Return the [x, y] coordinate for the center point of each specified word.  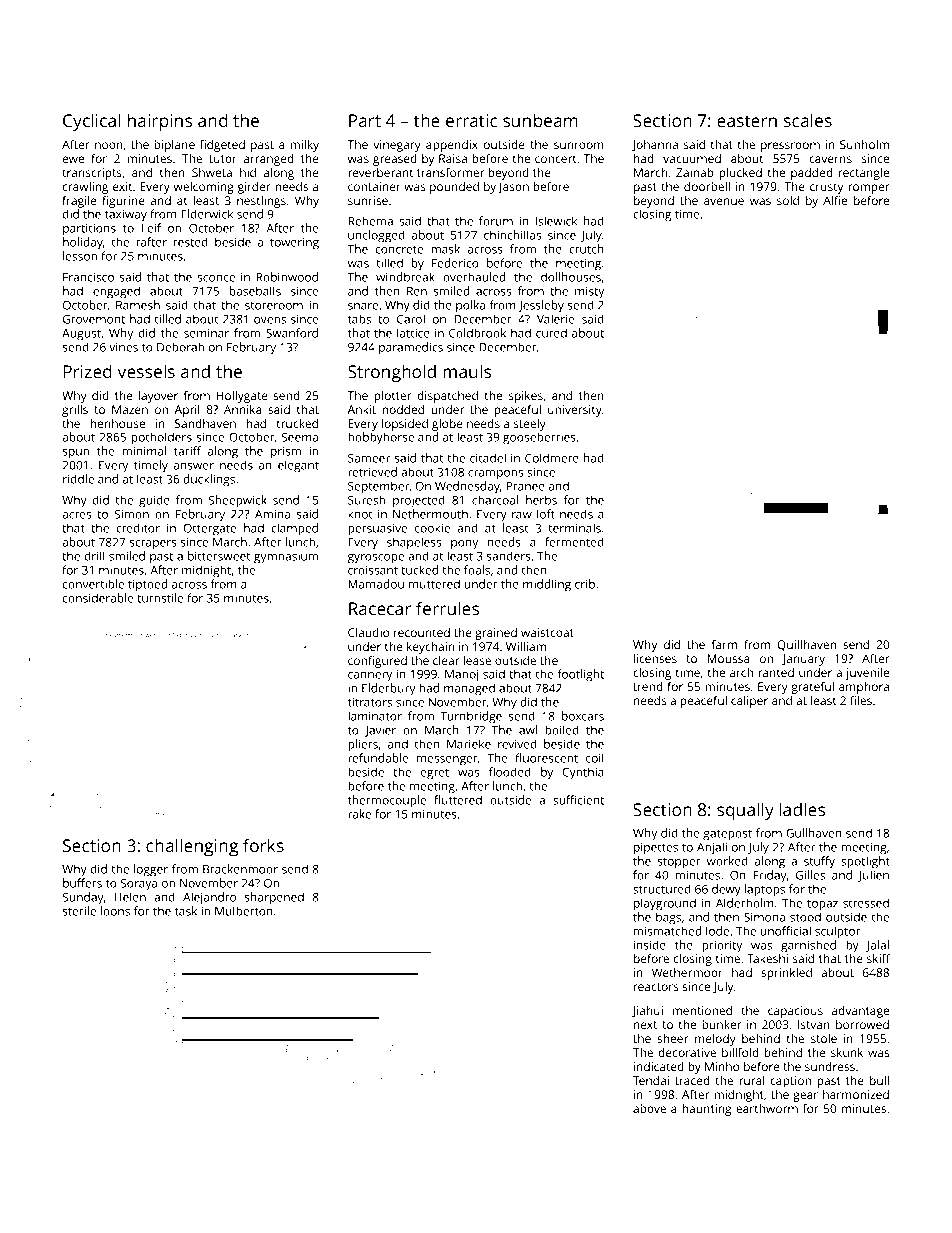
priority [722, 946]
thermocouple [387, 801]
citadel [488, 458]
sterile [79, 911]
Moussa [728, 658]
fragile [79, 202]
